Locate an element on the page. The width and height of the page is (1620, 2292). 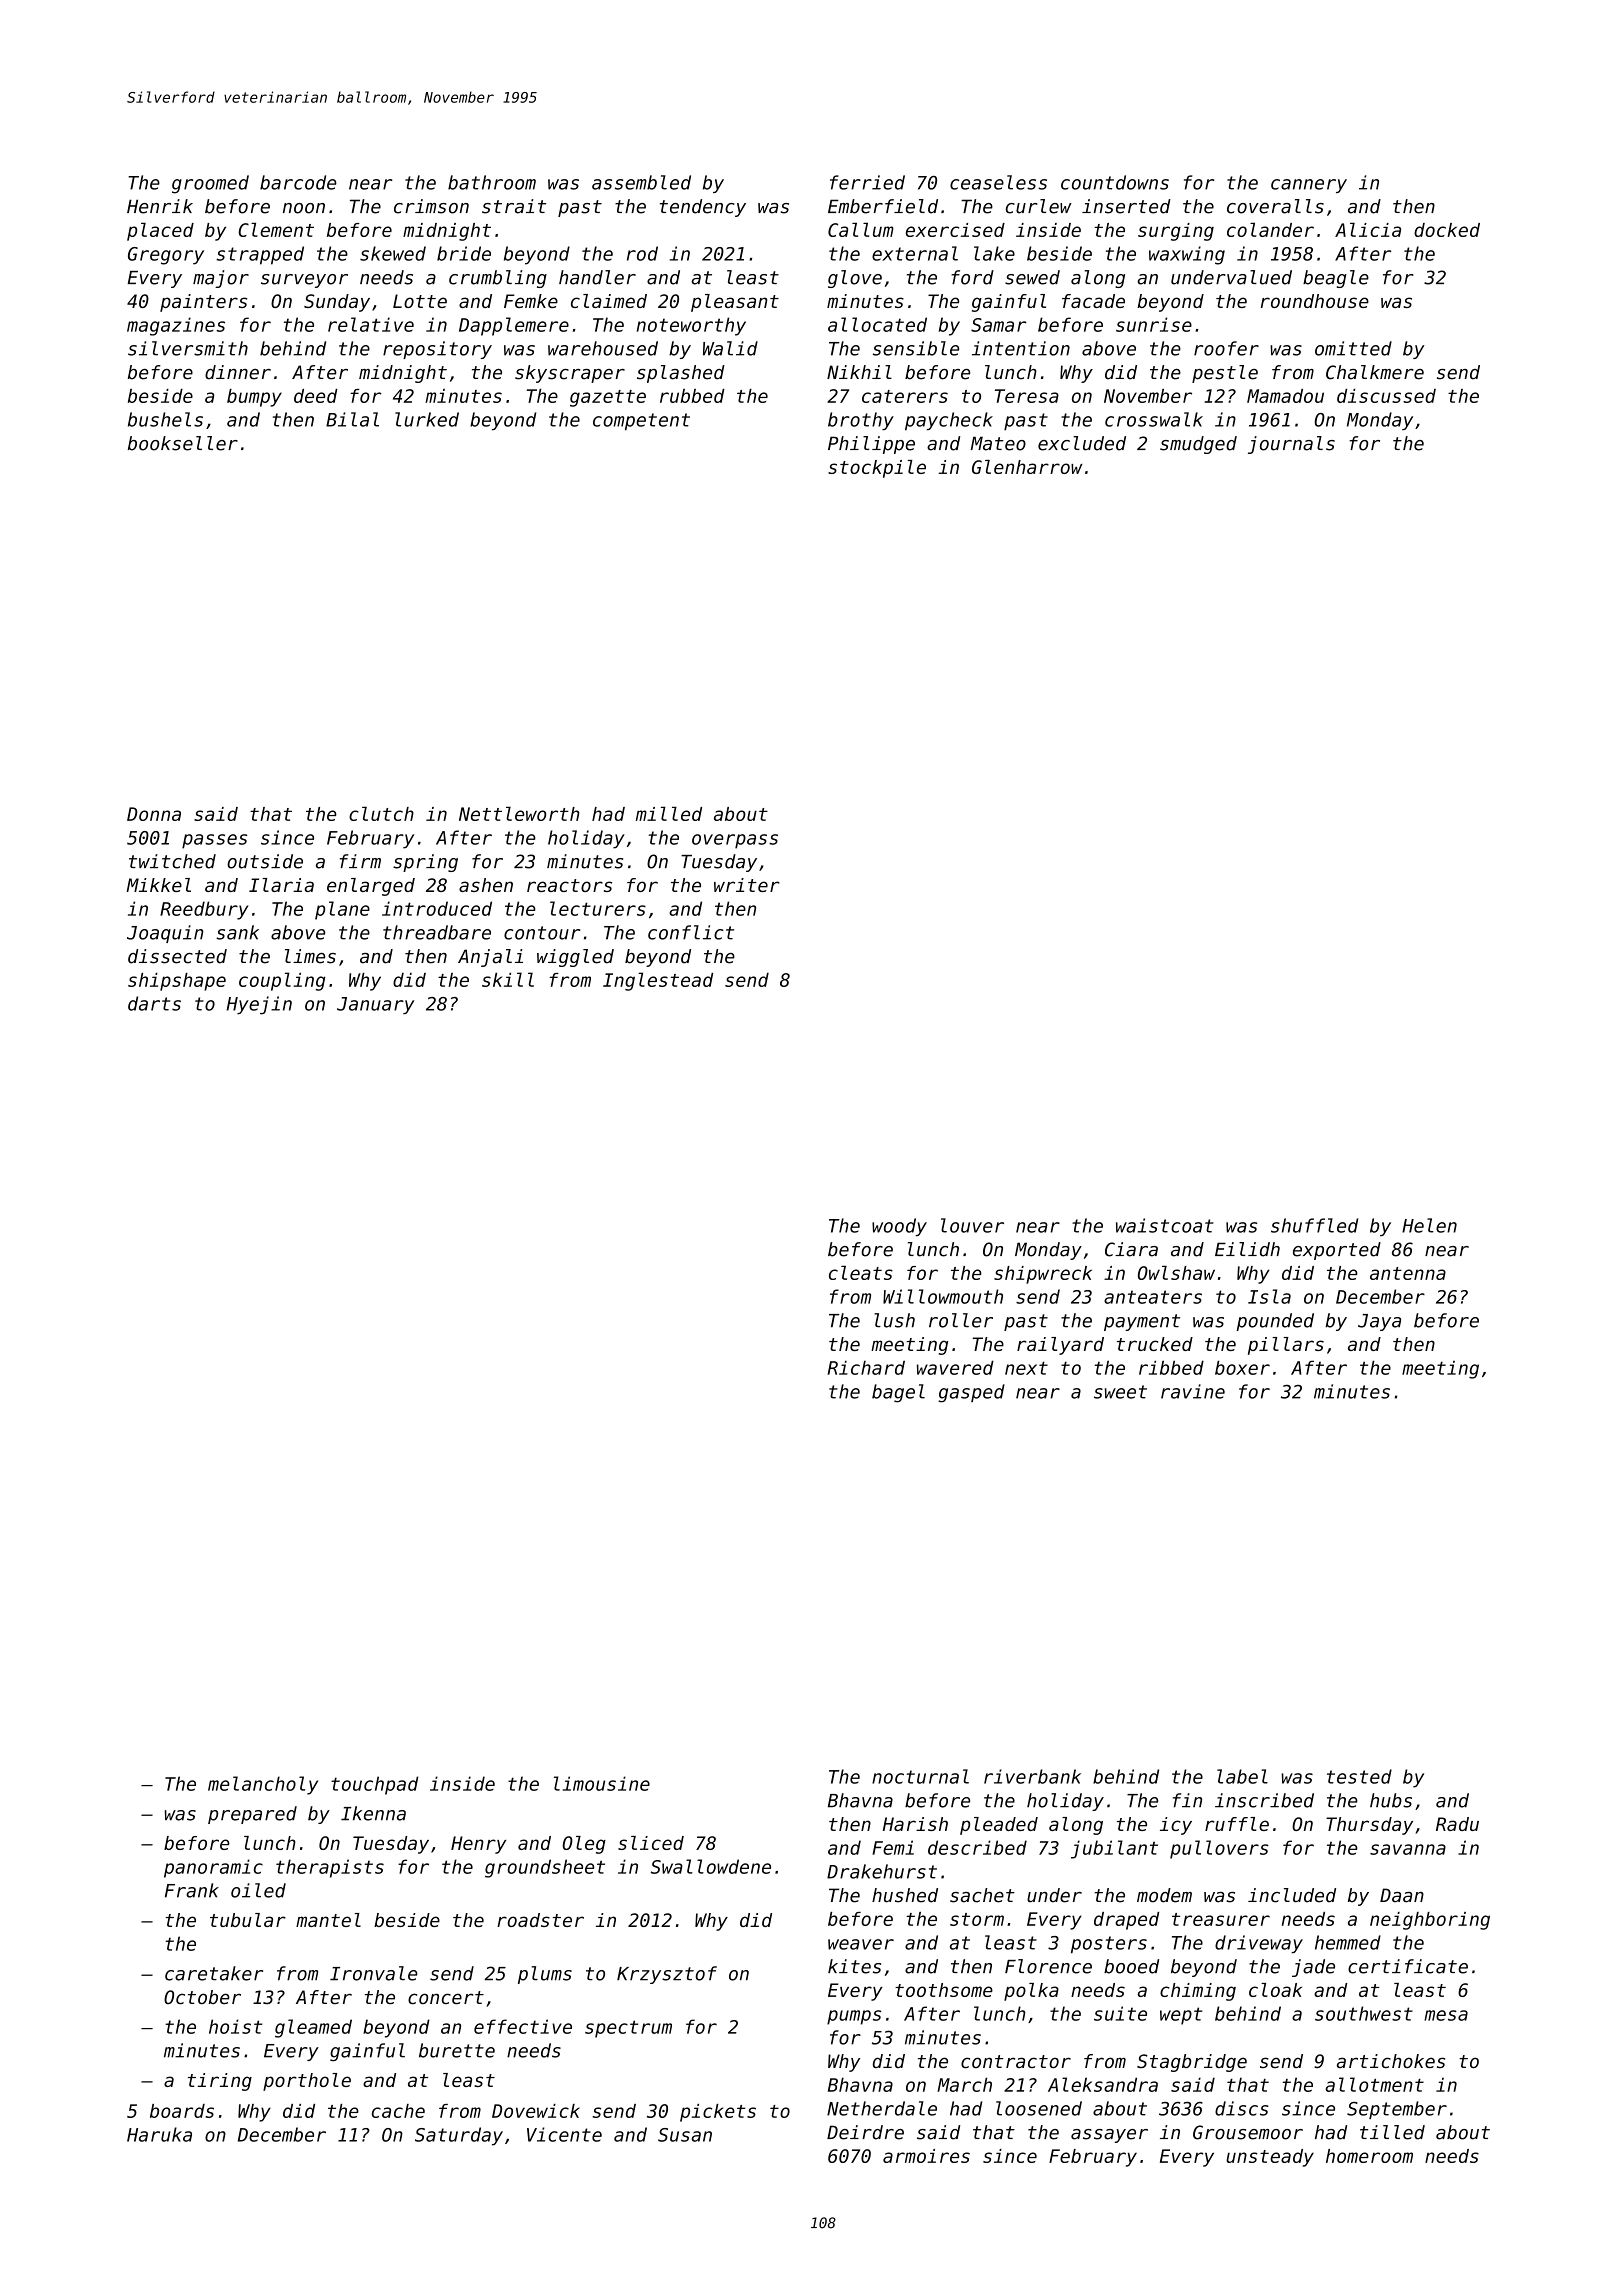
cannery is located at coordinates (1309, 186).
